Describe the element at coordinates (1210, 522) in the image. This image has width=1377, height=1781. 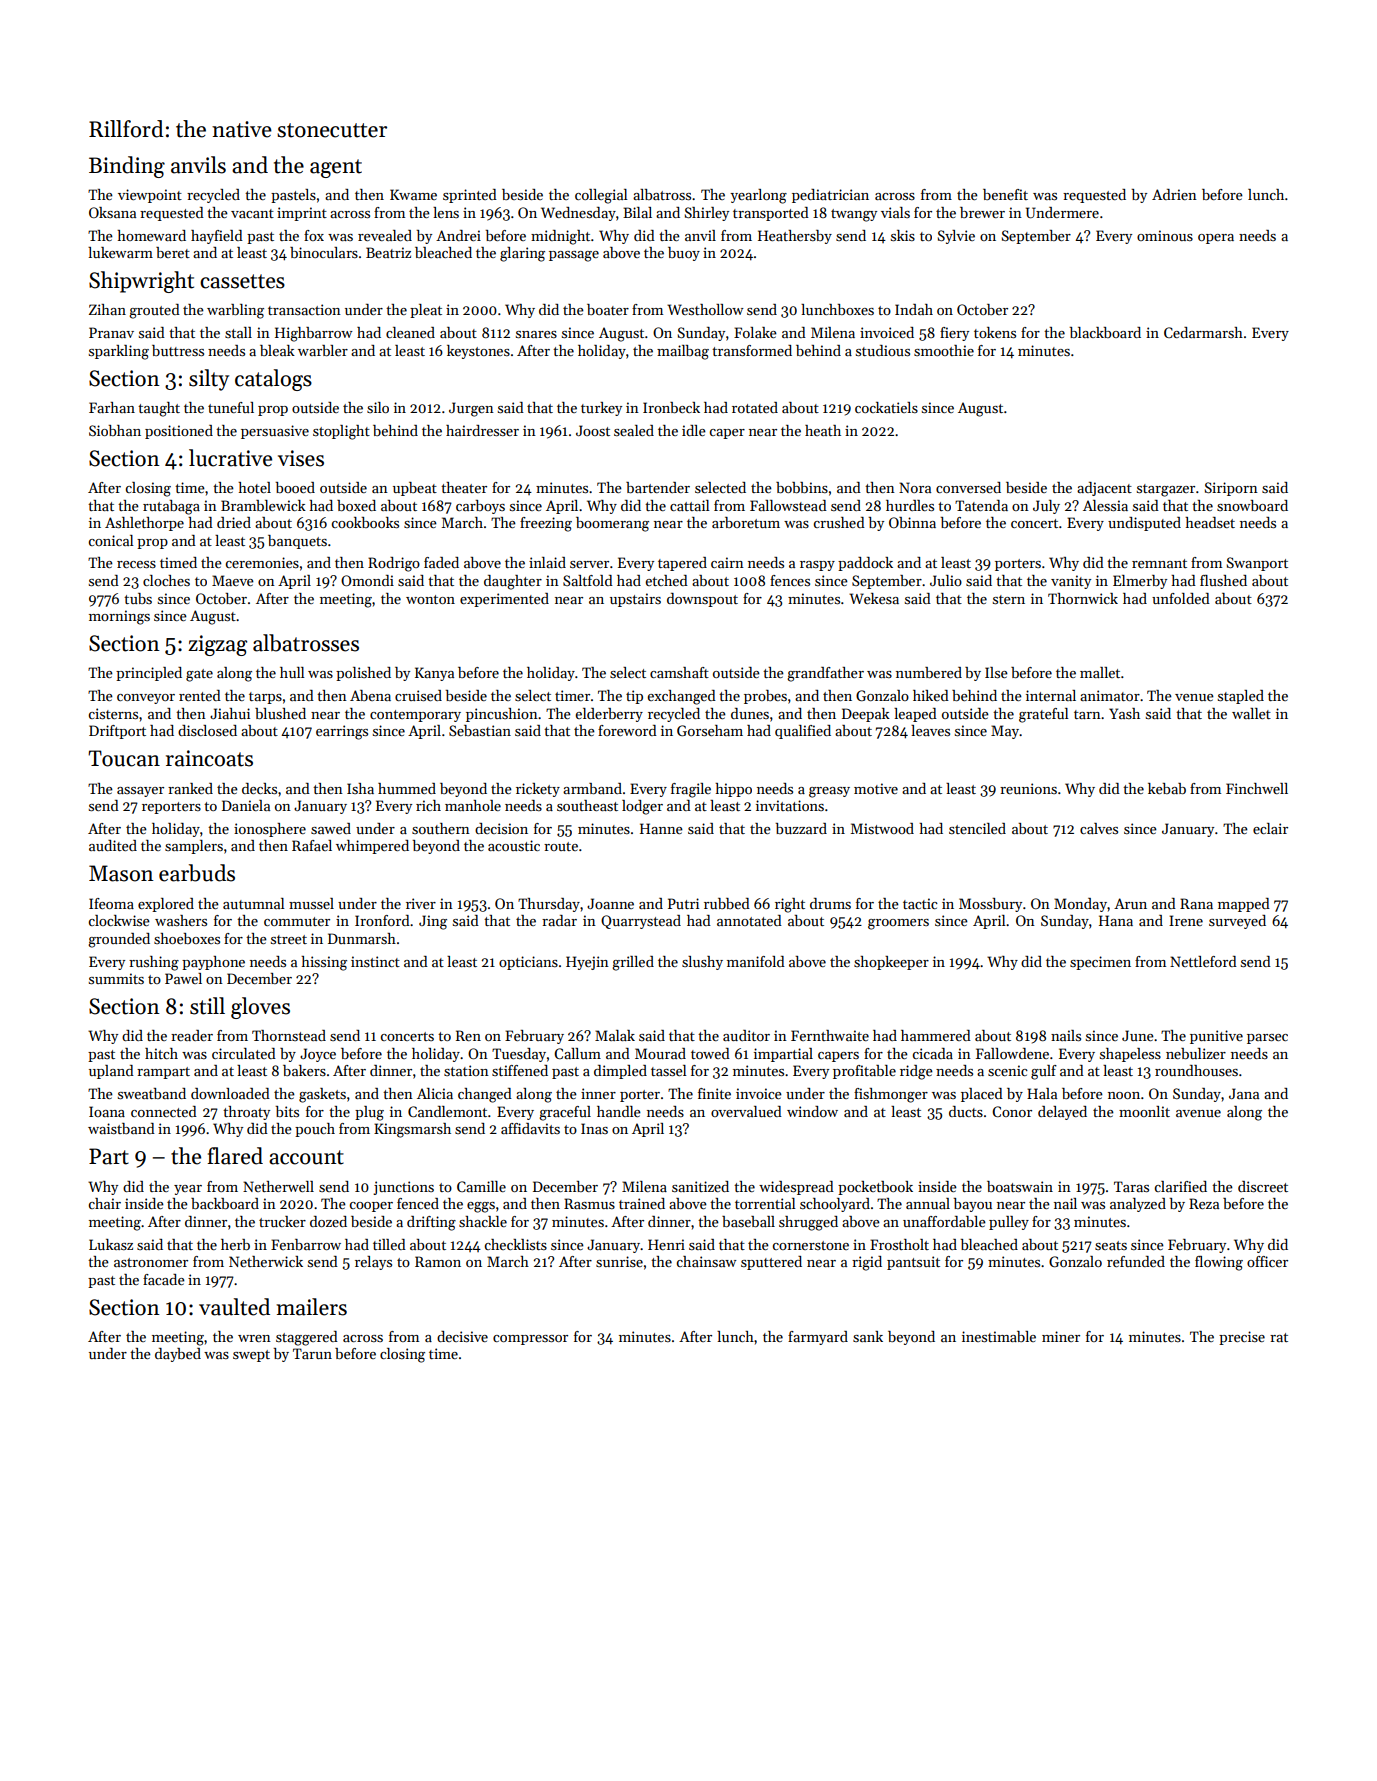
I see `headset` at that location.
